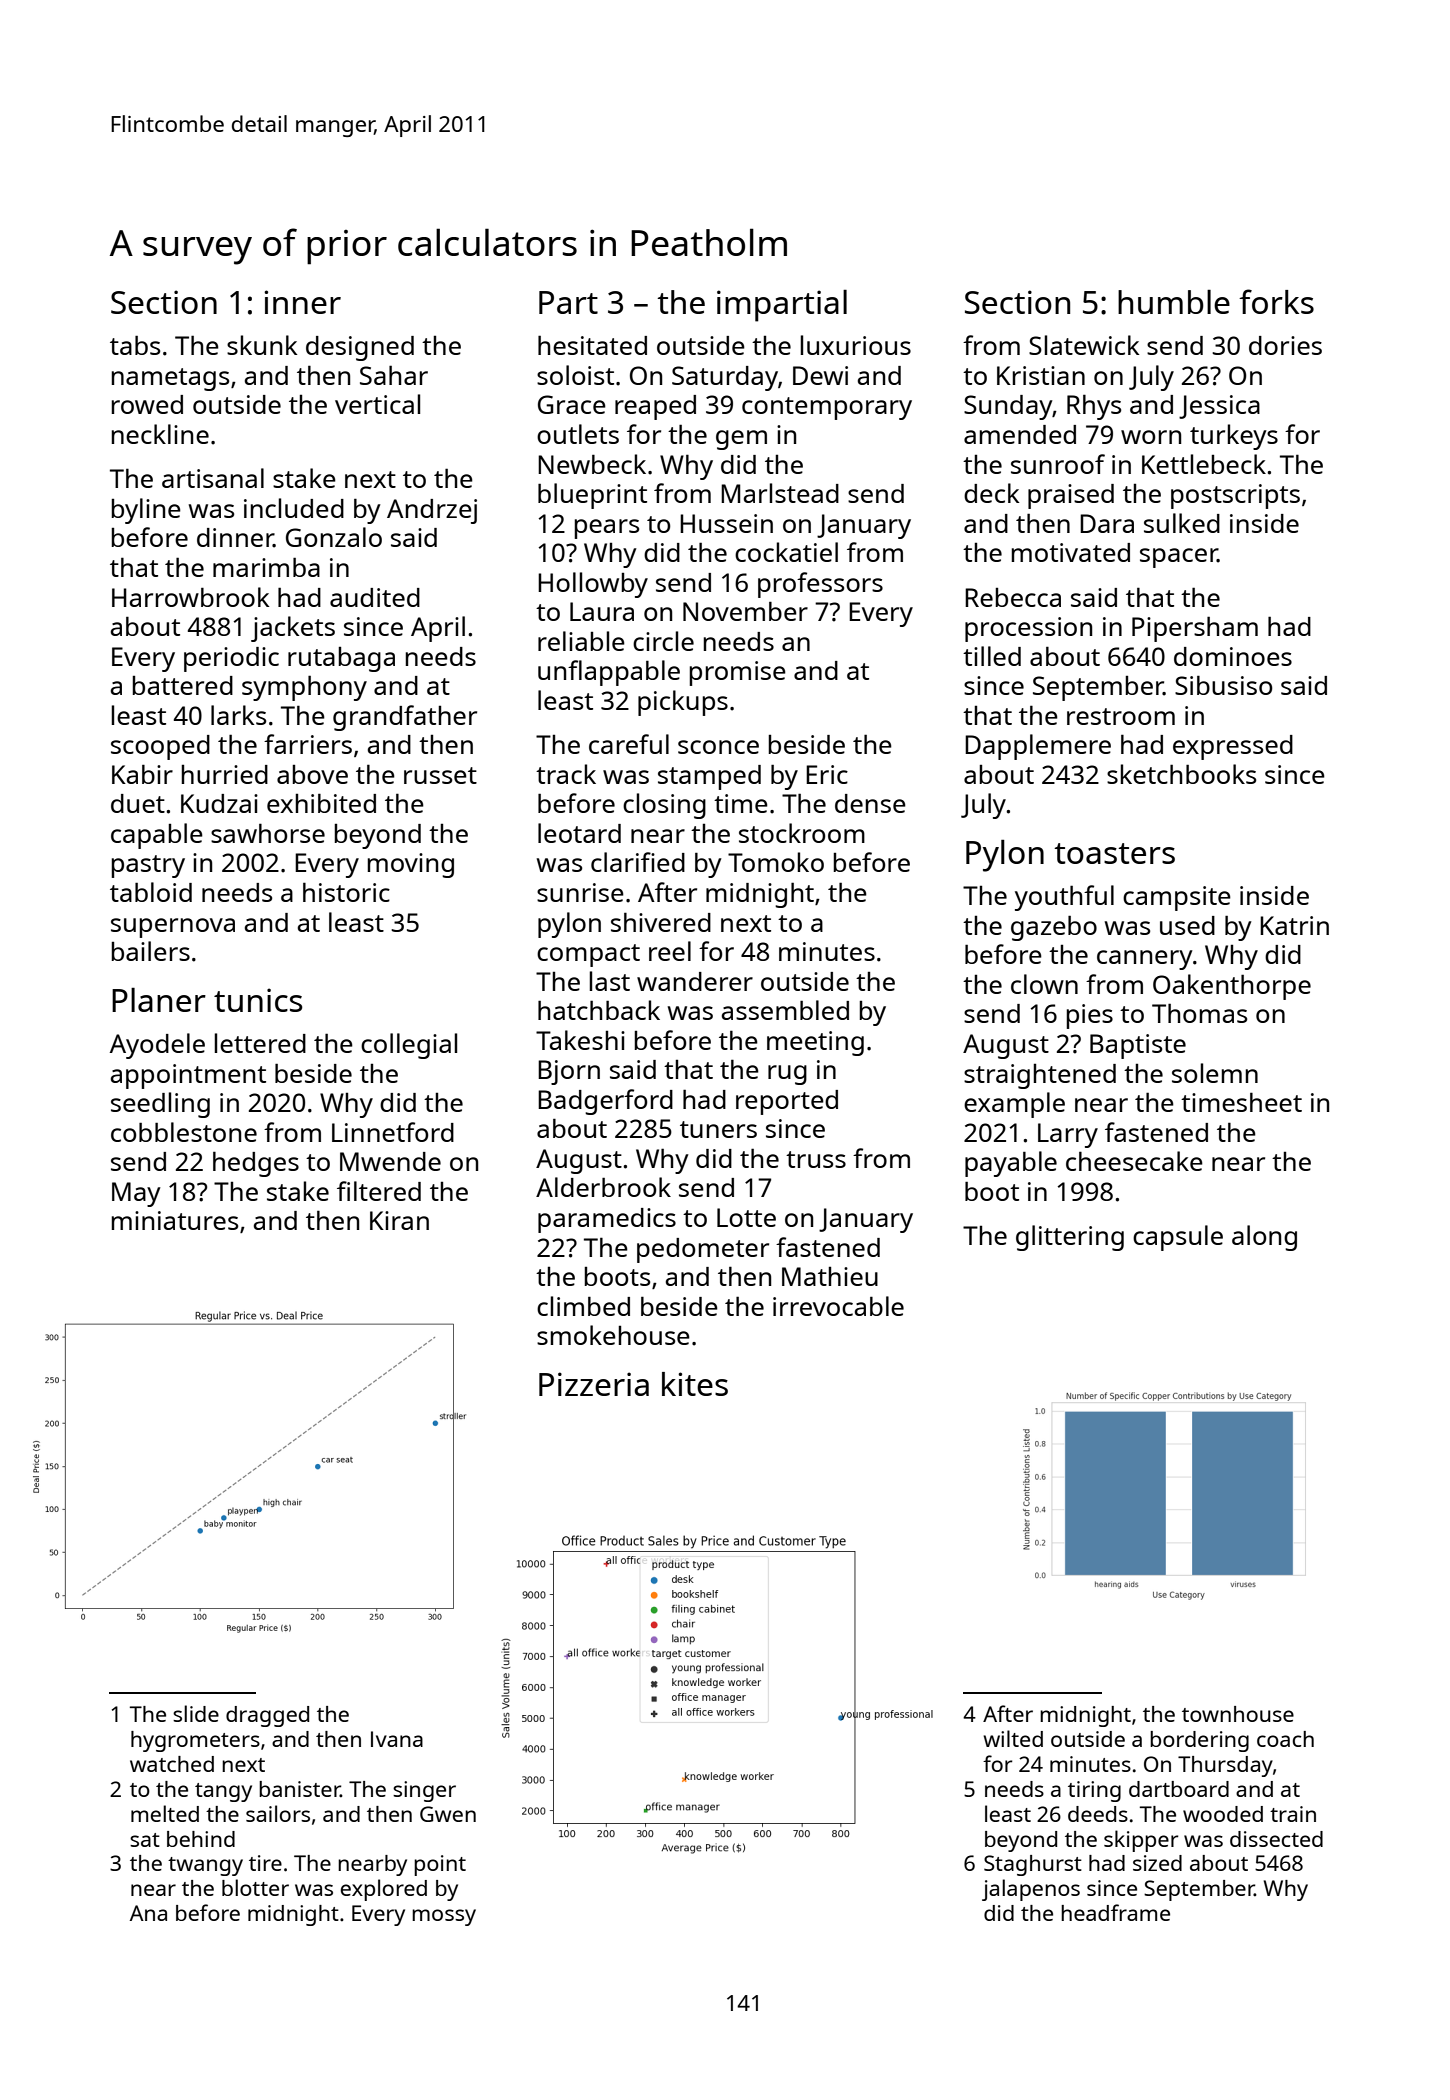 The image size is (1450, 2100). Describe the element at coordinates (1174, 302) in the document. I see `humble` at that location.
